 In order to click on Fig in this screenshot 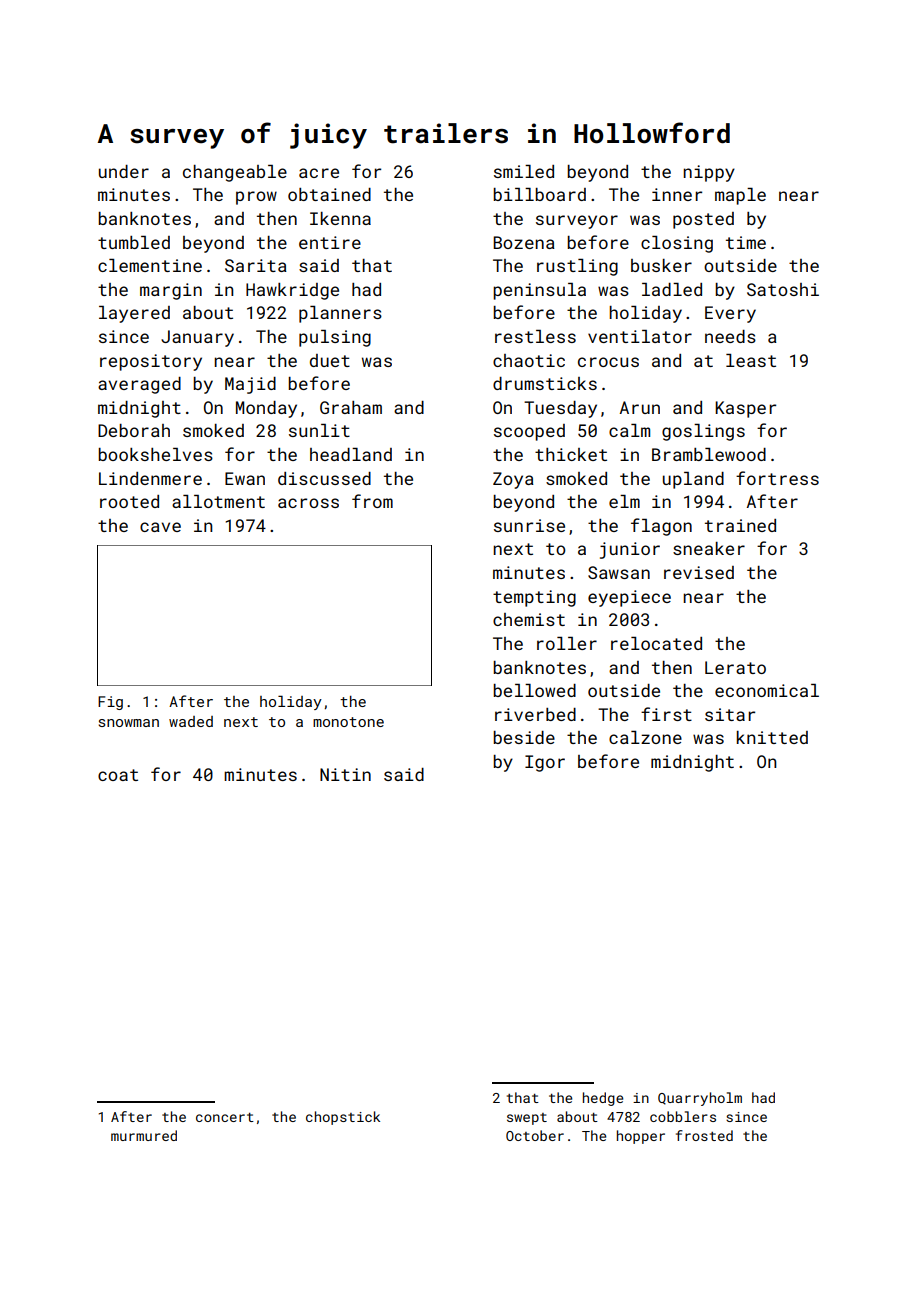, I will do `click(110, 703)`.
